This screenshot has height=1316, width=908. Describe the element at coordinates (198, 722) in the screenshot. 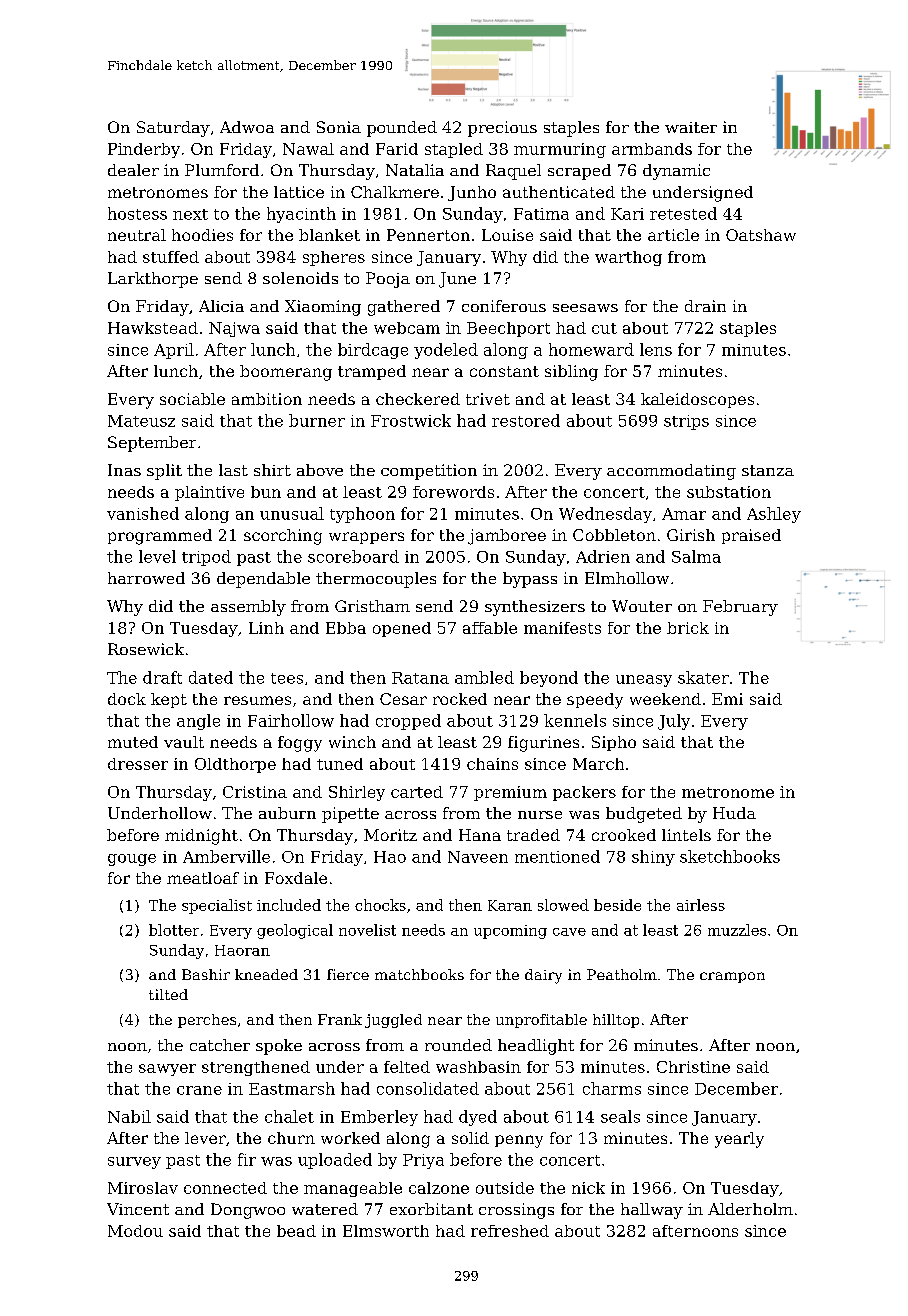

I see `angle` at that location.
